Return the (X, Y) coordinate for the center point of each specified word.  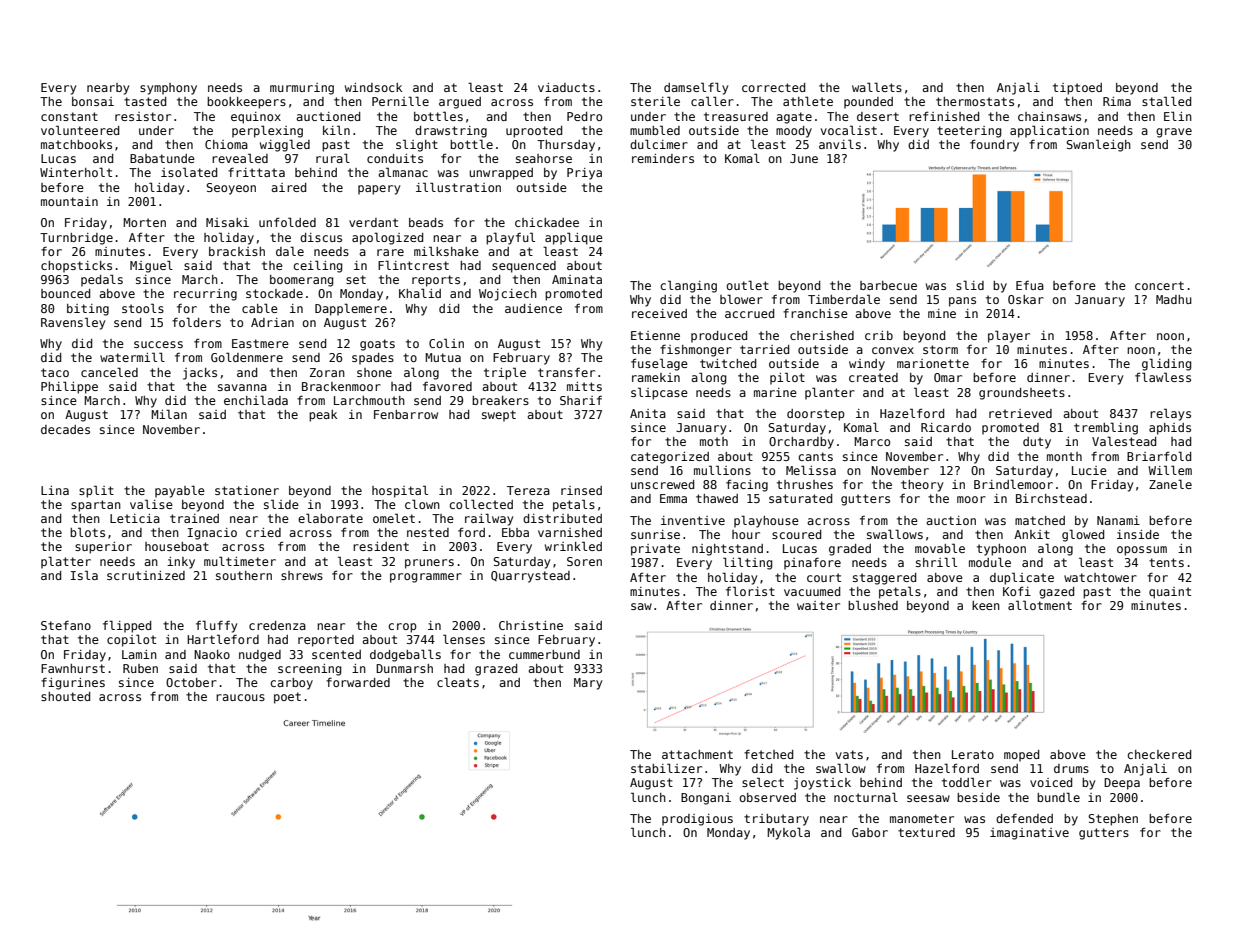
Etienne (655, 335)
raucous (240, 697)
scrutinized (146, 575)
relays (1170, 414)
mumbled (655, 130)
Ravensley (73, 323)
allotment (1040, 605)
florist (750, 591)
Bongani (706, 799)
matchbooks (76, 144)
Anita (648, 413)
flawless (1163, 377)
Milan (169, 414)
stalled (1166, 101)
